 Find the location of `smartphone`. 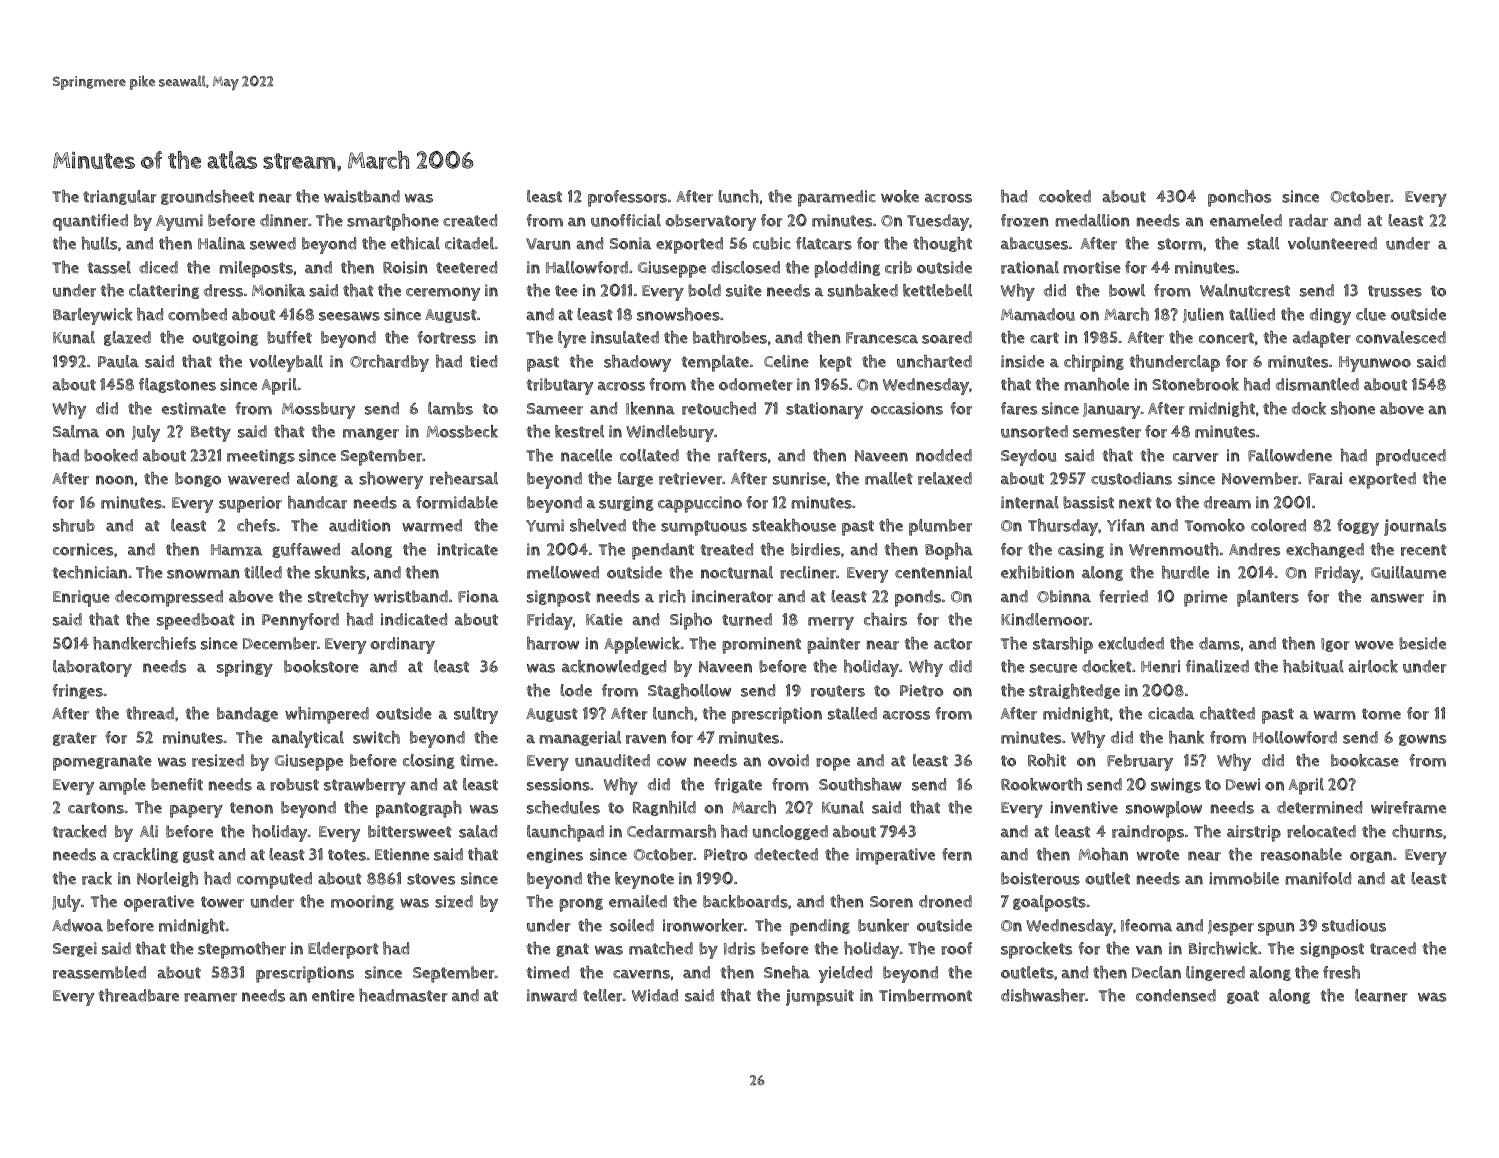

smartphone is located at coordinates (393, 222).
